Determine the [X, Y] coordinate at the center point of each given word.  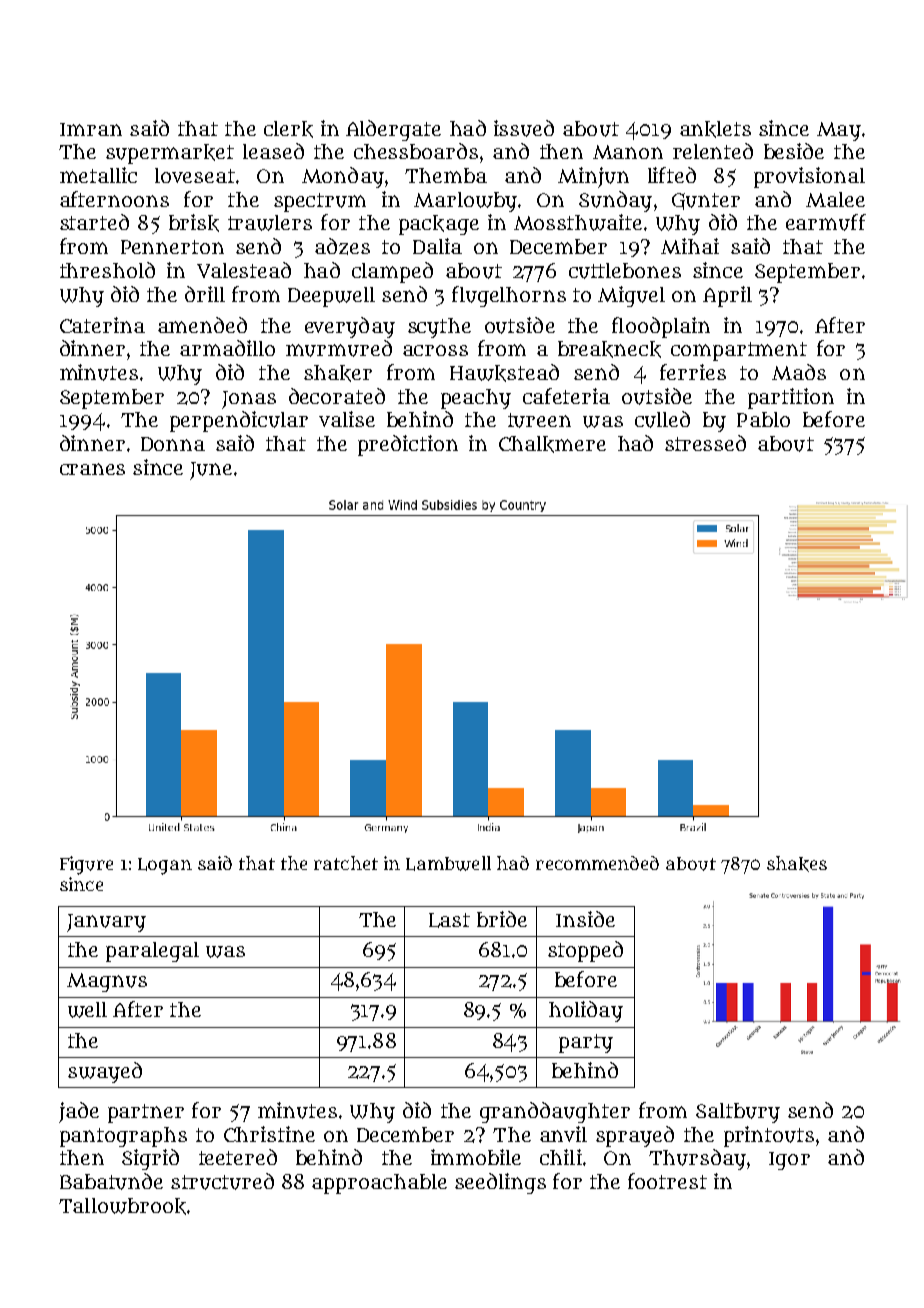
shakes [797, 864]
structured [222, 1181]
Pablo [763, 419]
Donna [173, 444]
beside [794, 151]
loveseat [195, 175]
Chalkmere [552, 444]
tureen [539, 420]
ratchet [346, 863]
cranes [92, 469]
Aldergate [393, 130]
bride [502, 919]
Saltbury [738, 1113]
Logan [165, 866]
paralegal [152, 952]
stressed [705, 443]
